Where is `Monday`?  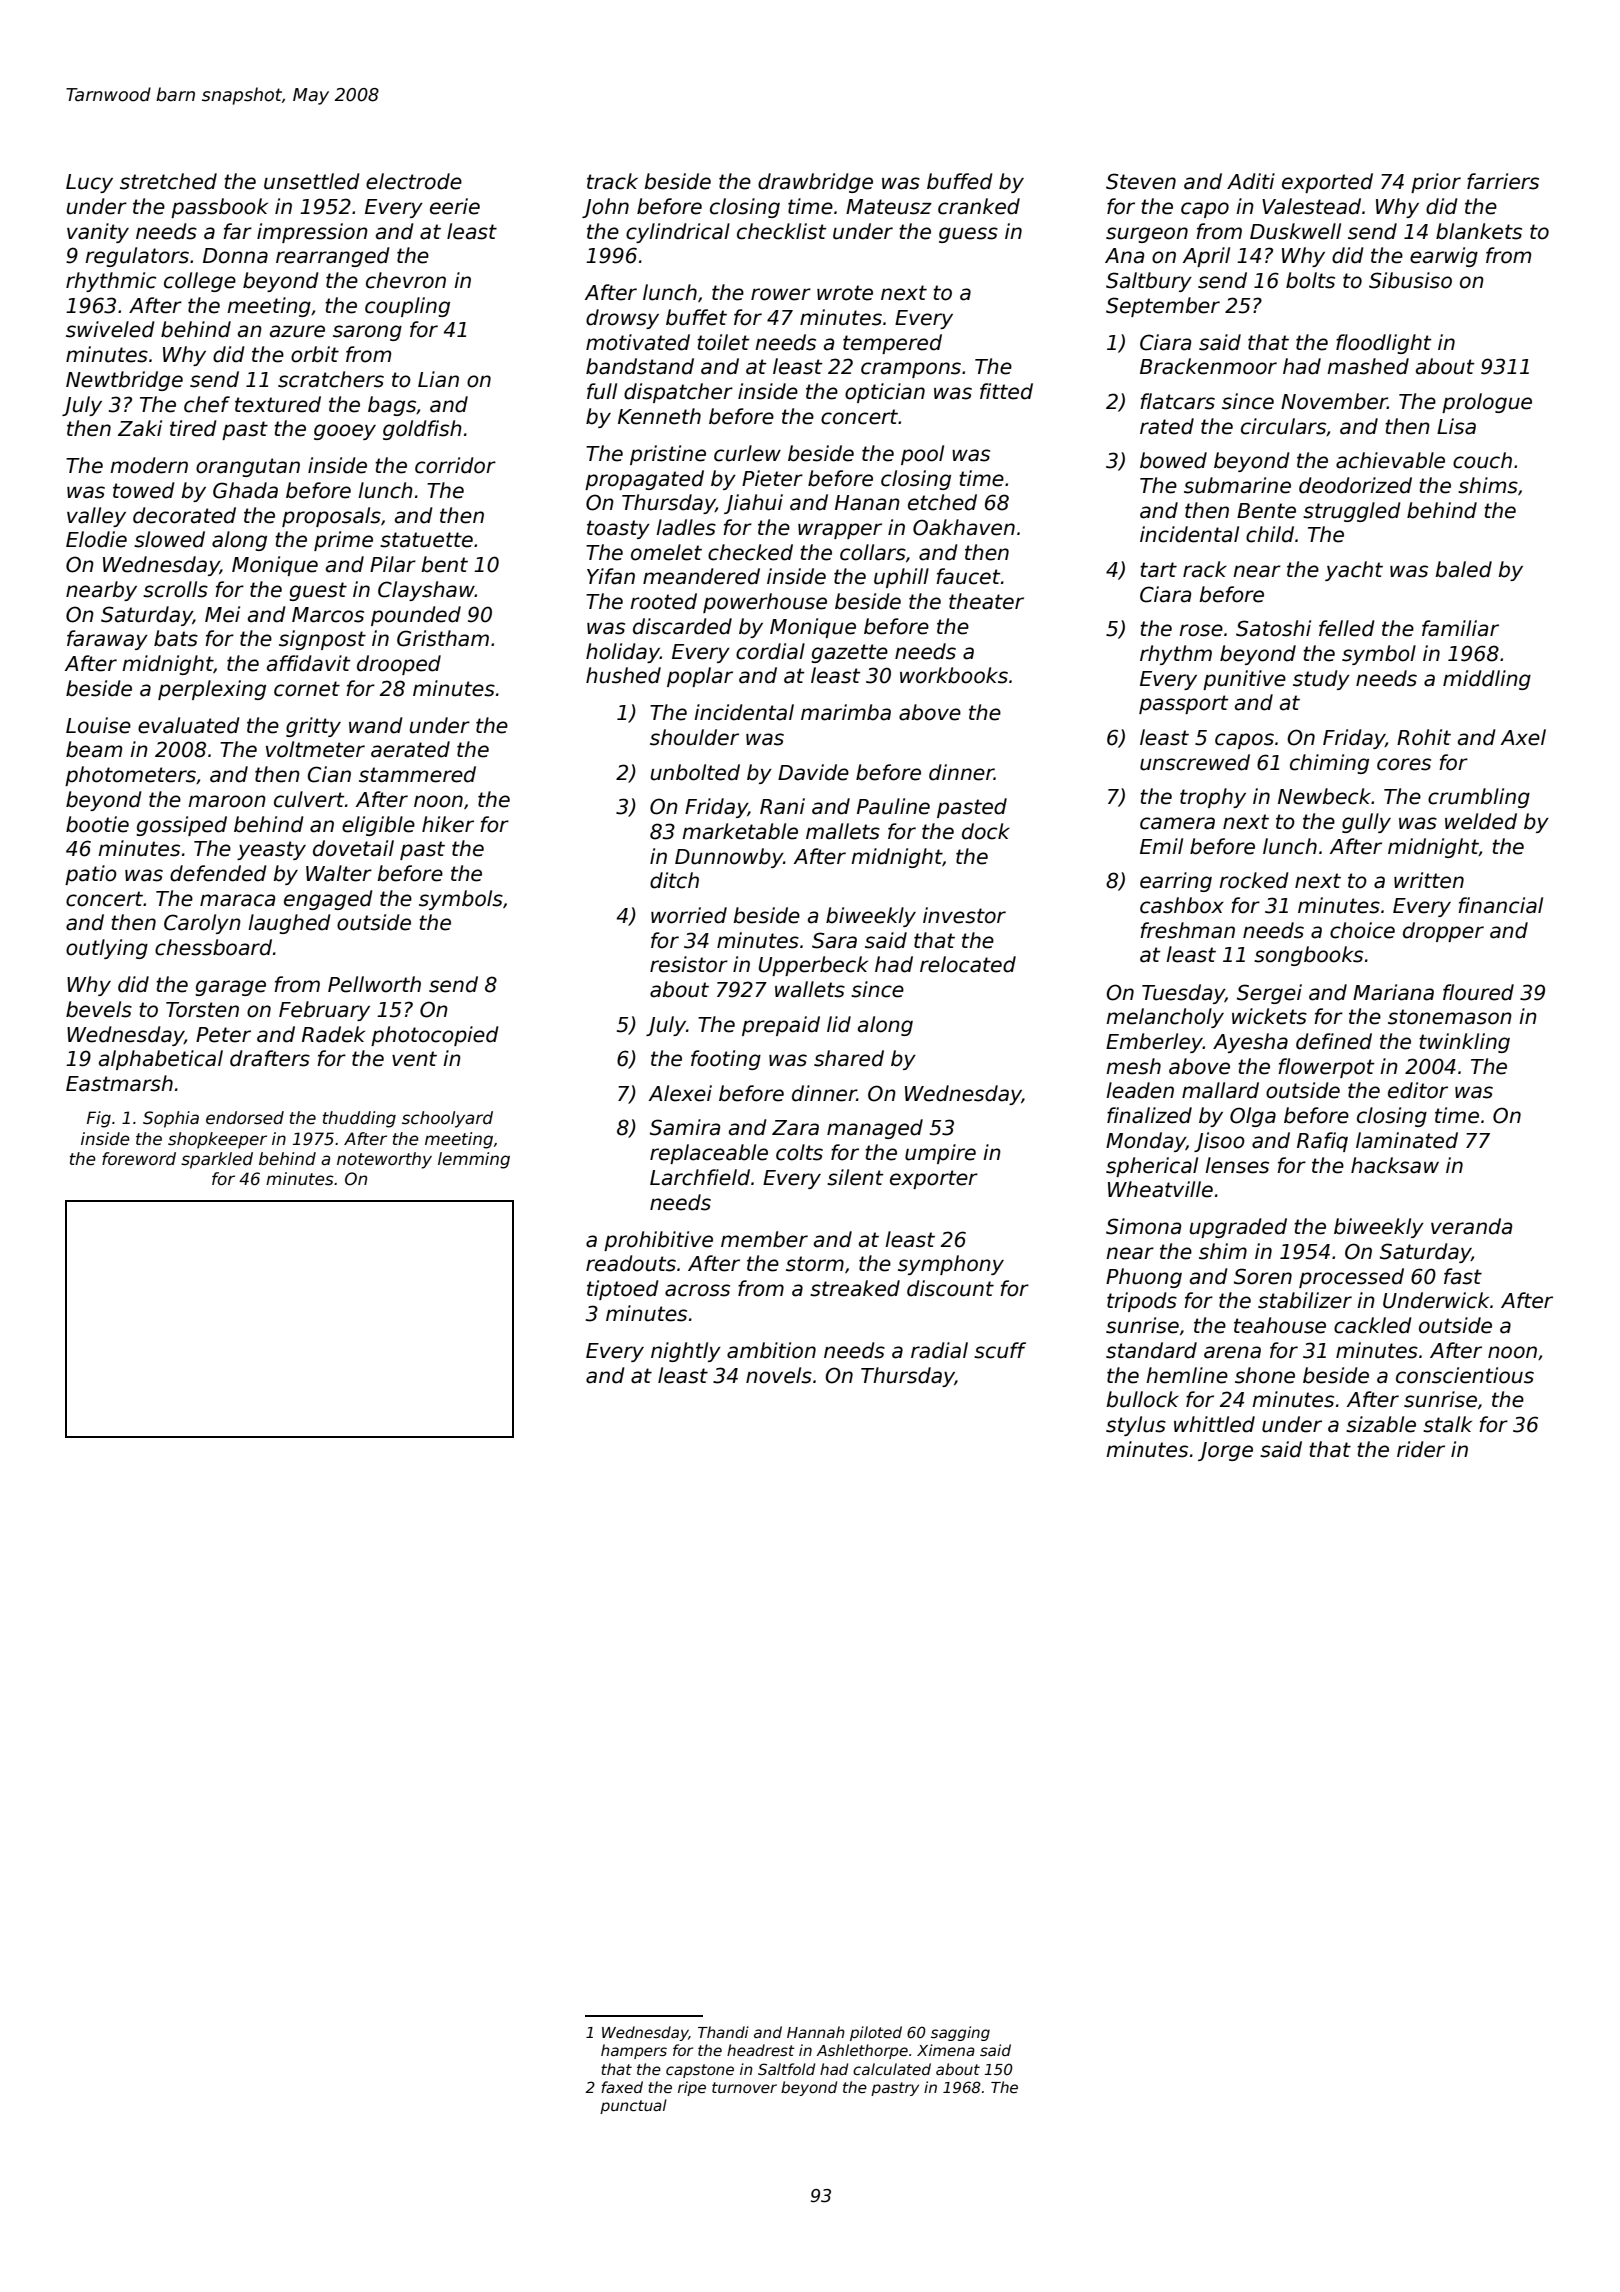
Monday is located at coordinates (1146, 1142).
